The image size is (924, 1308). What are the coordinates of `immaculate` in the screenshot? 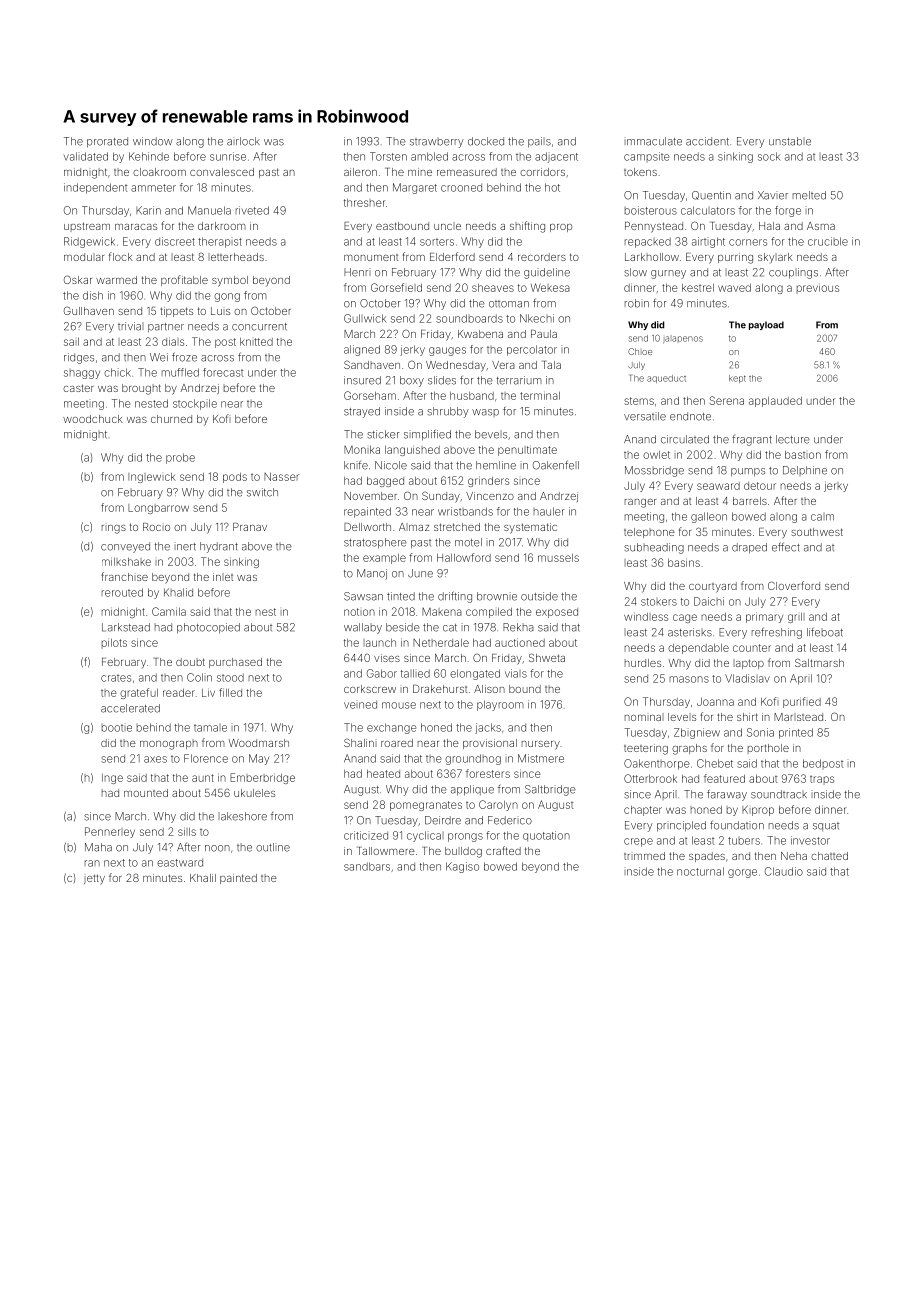 It's located at (653, 141).
